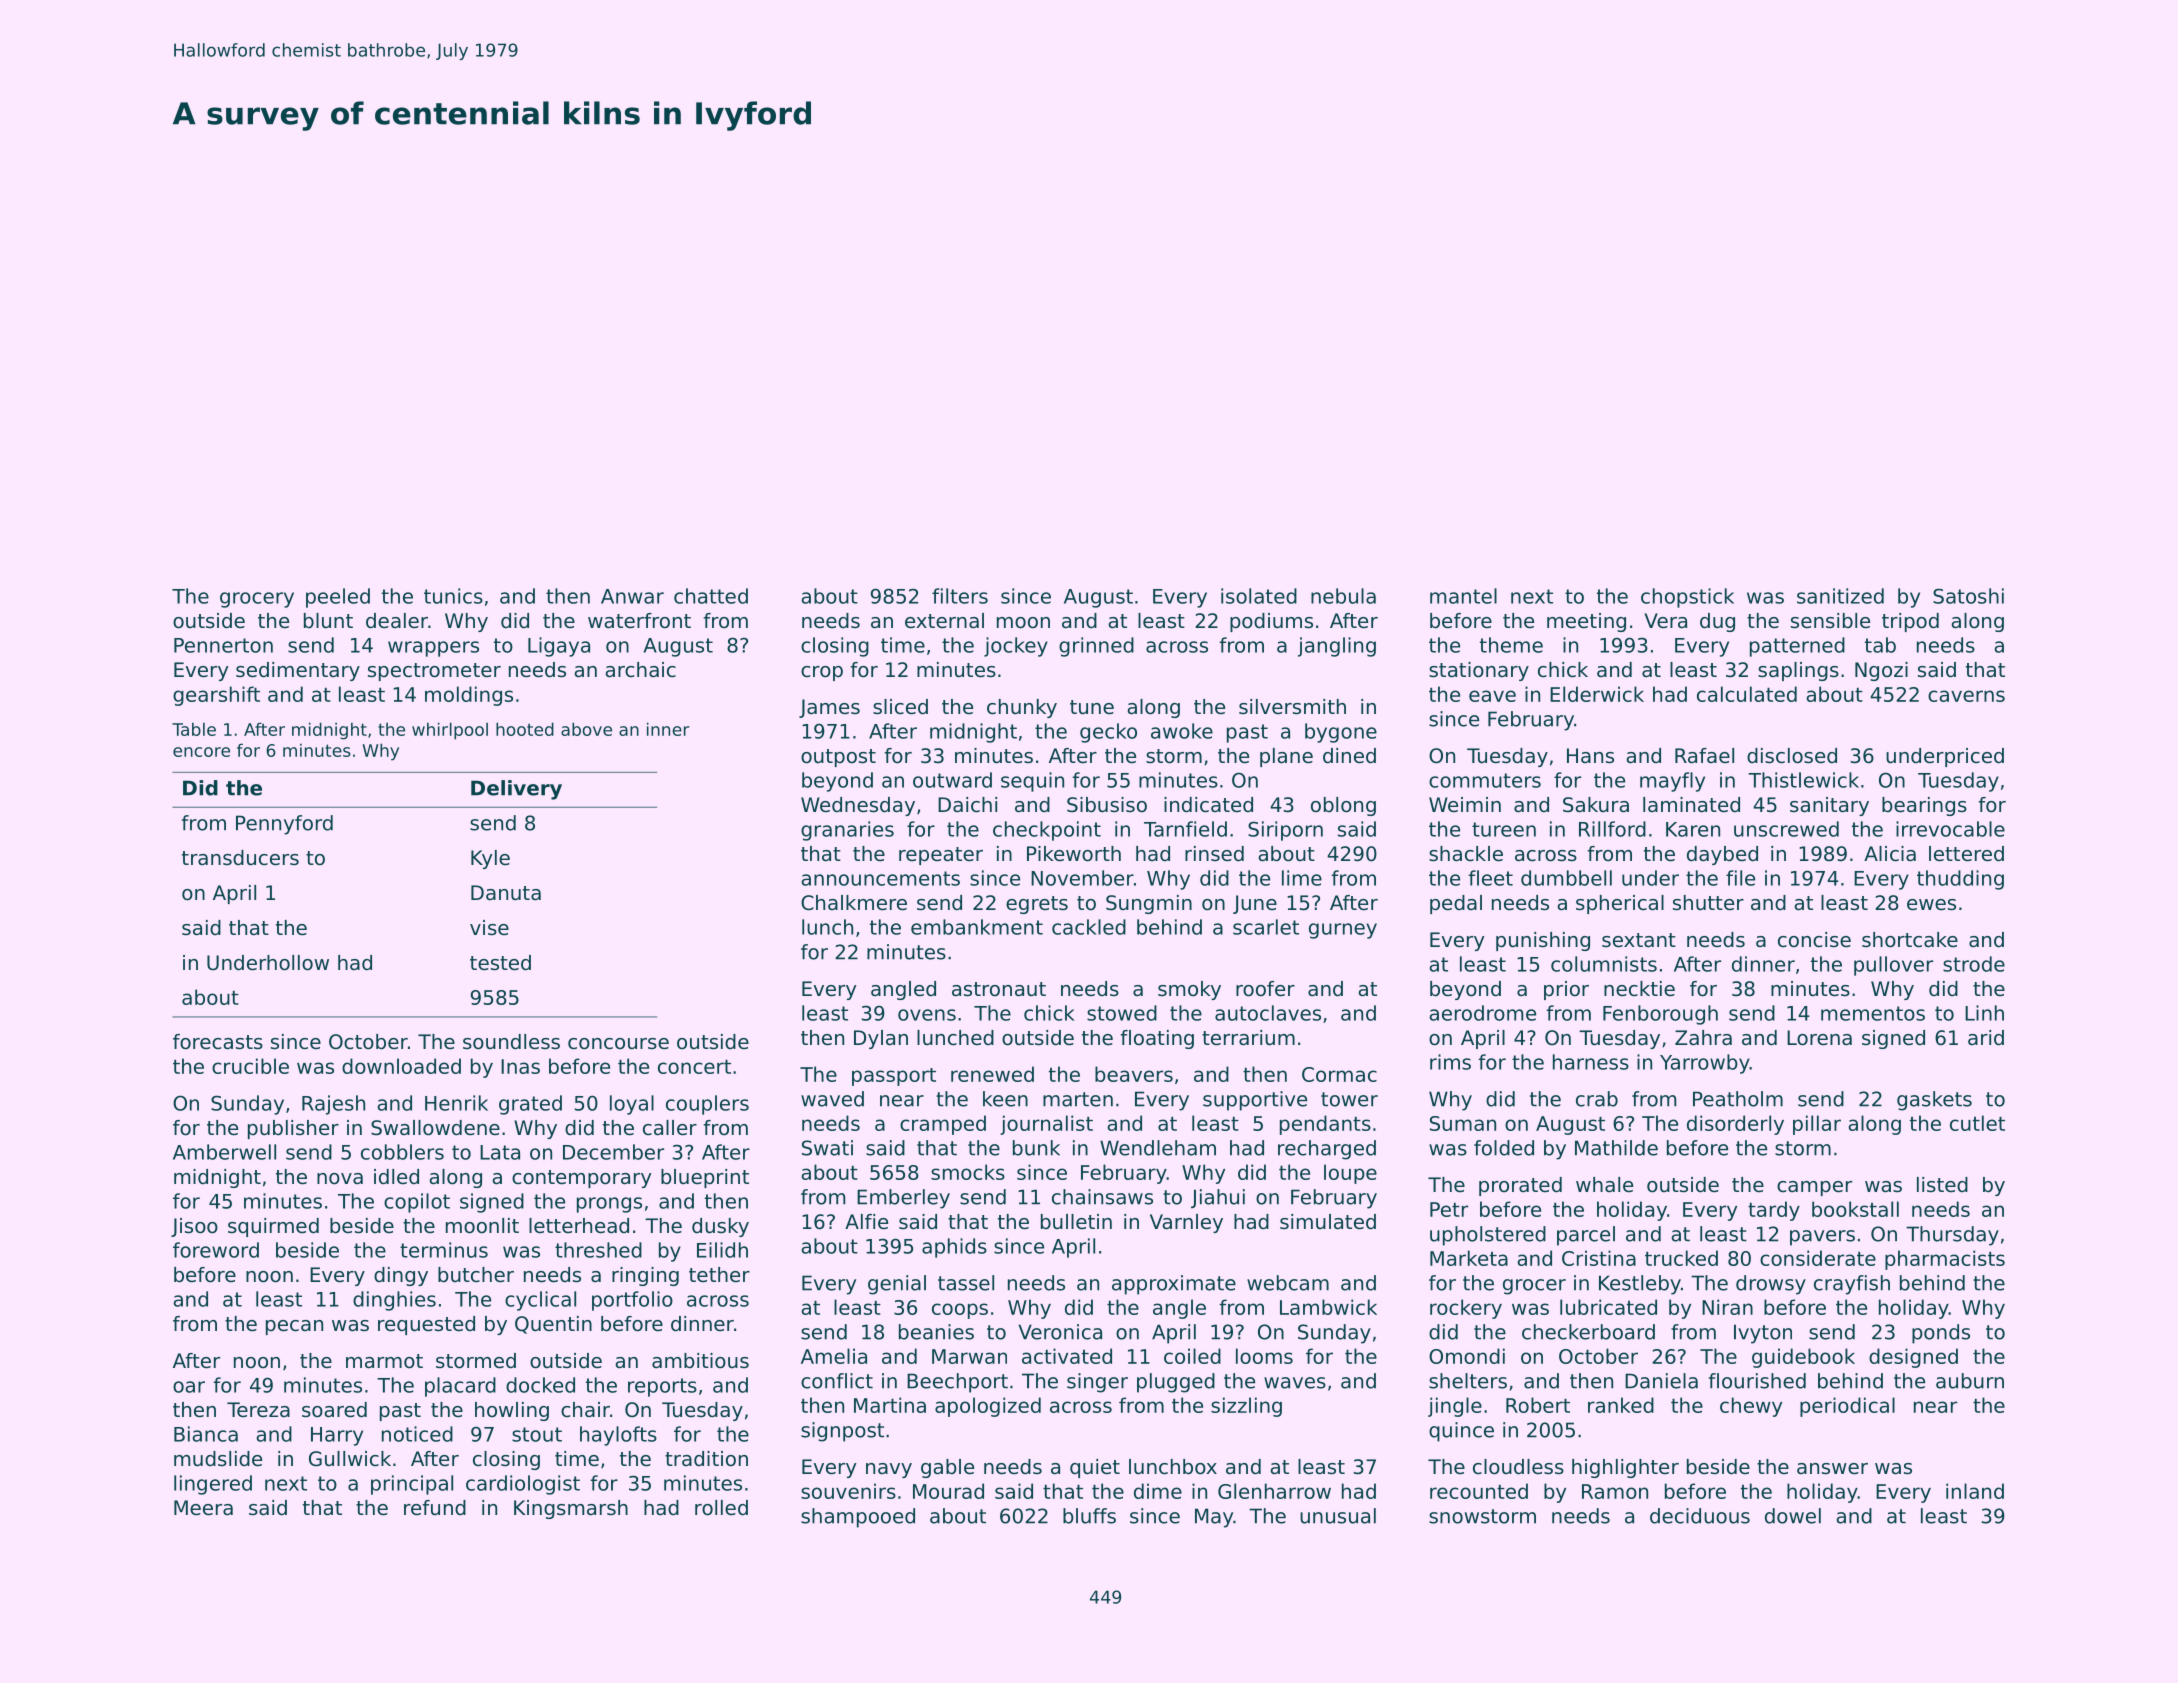  I want to click on ponds, so click(1941, 1334).
